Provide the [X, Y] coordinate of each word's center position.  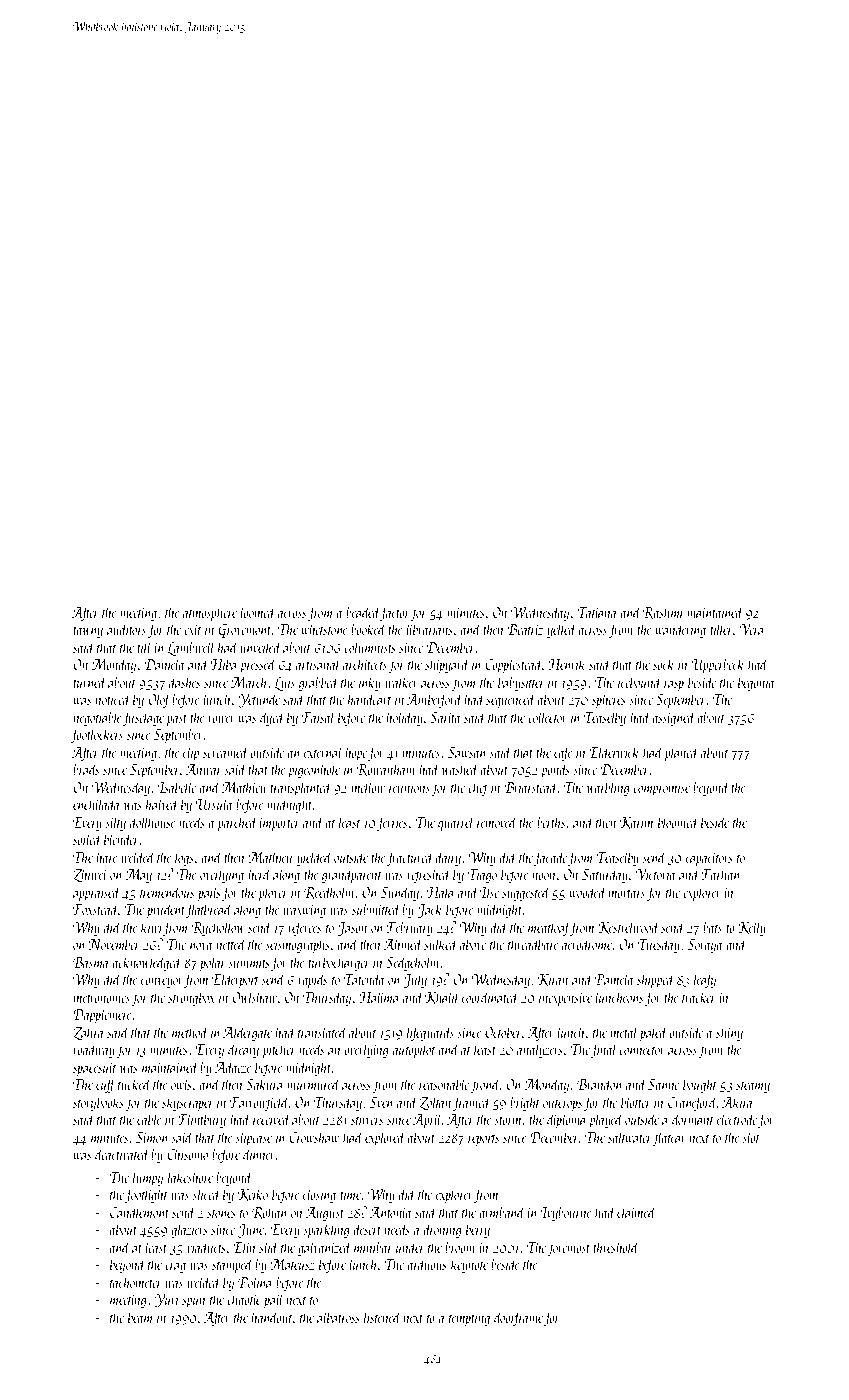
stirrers [367, 1119]
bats [712, 926]
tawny [88, 632]
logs [184, 858]
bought [700, 1085]
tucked [135, 1083]
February [410, 928]
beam [140, 1316]
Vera [751, 629]
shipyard [447, 665]
